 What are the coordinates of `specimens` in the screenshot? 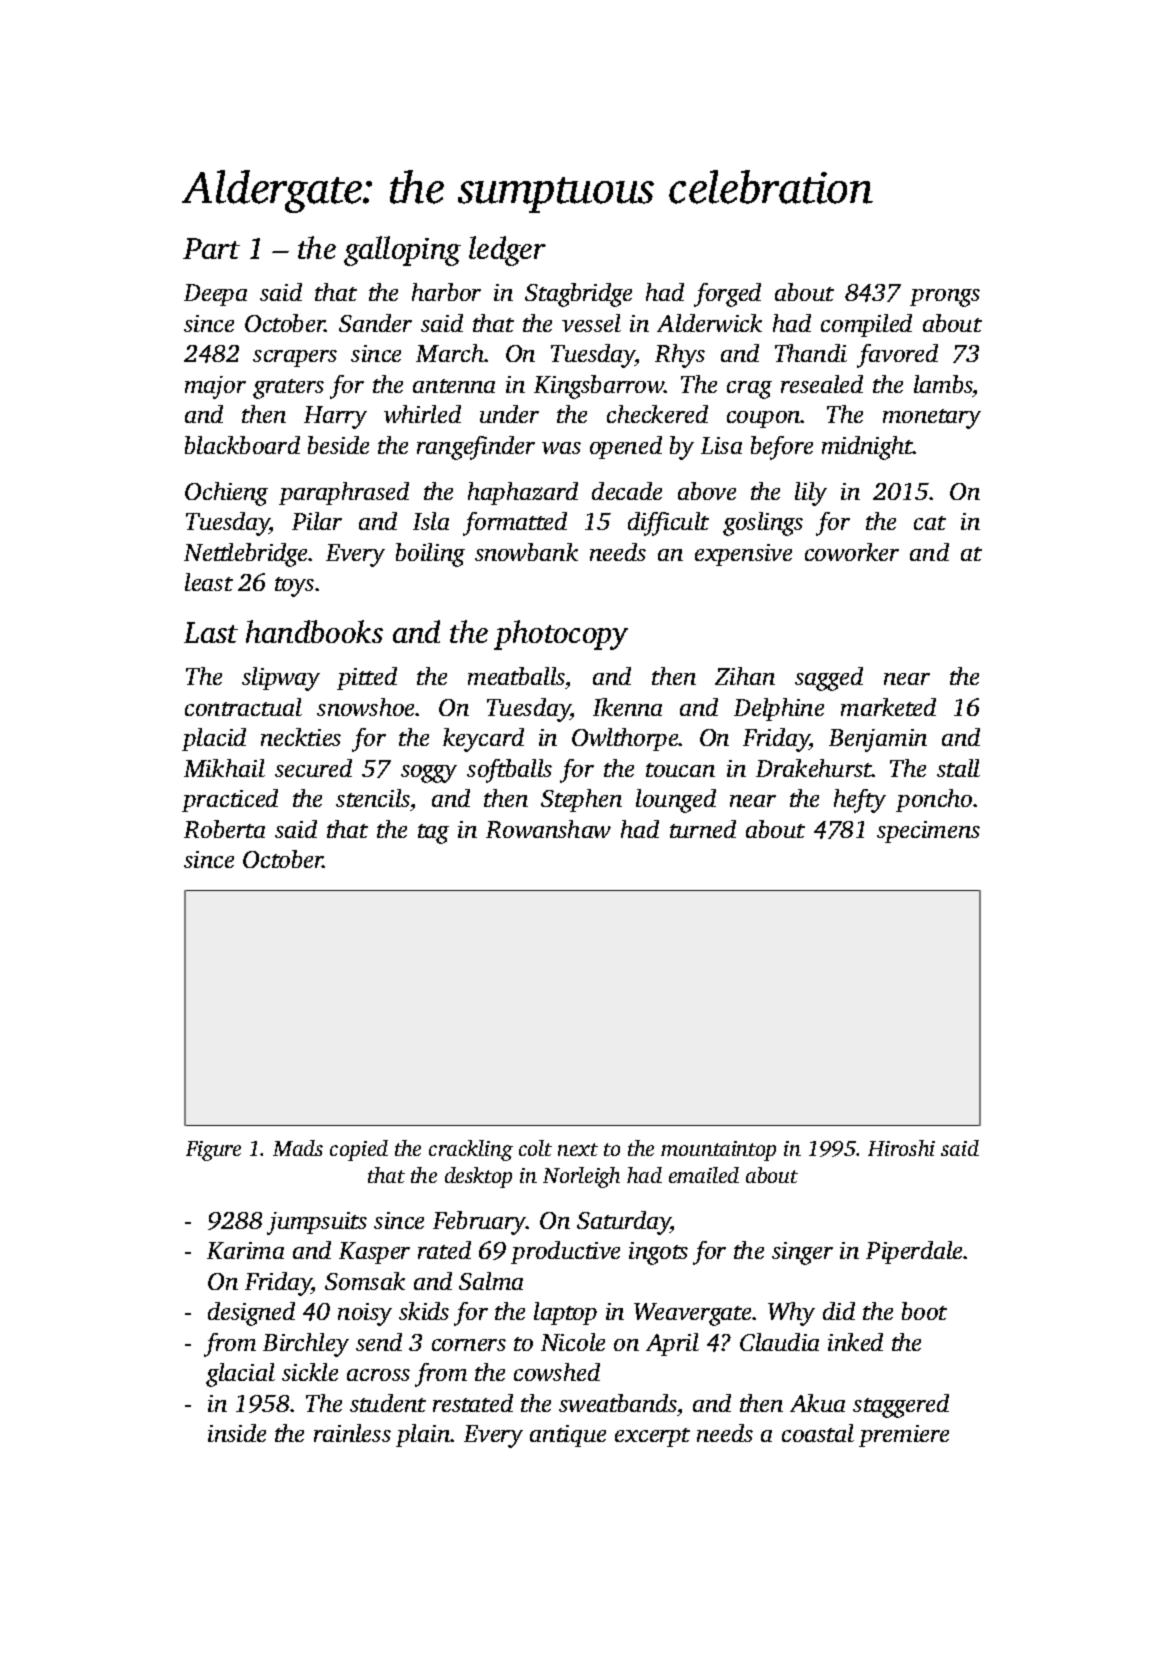 It's located at (928, 832).
